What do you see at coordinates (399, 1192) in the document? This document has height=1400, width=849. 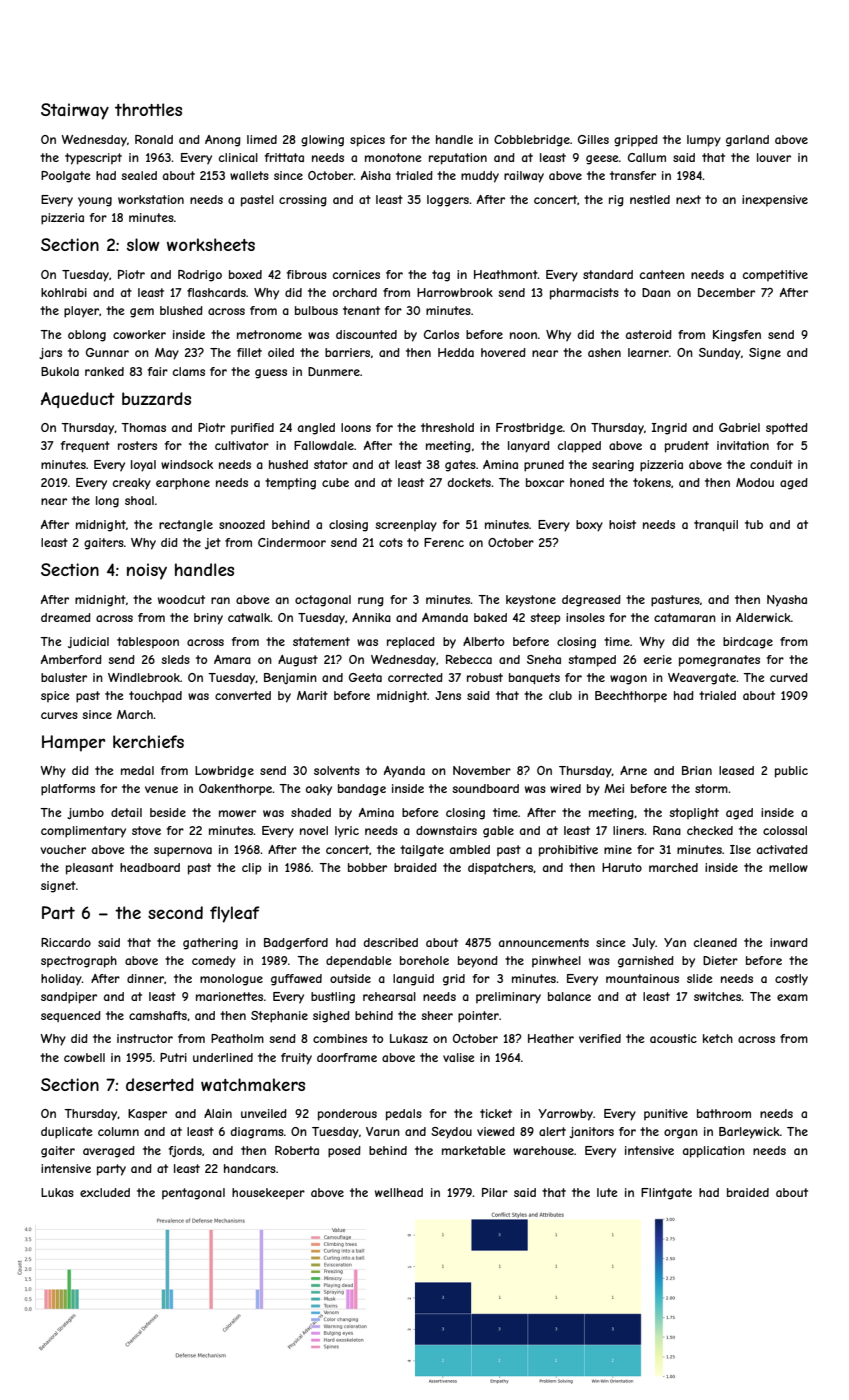 I see `wellhead` at bounding box center [399, 1192].
